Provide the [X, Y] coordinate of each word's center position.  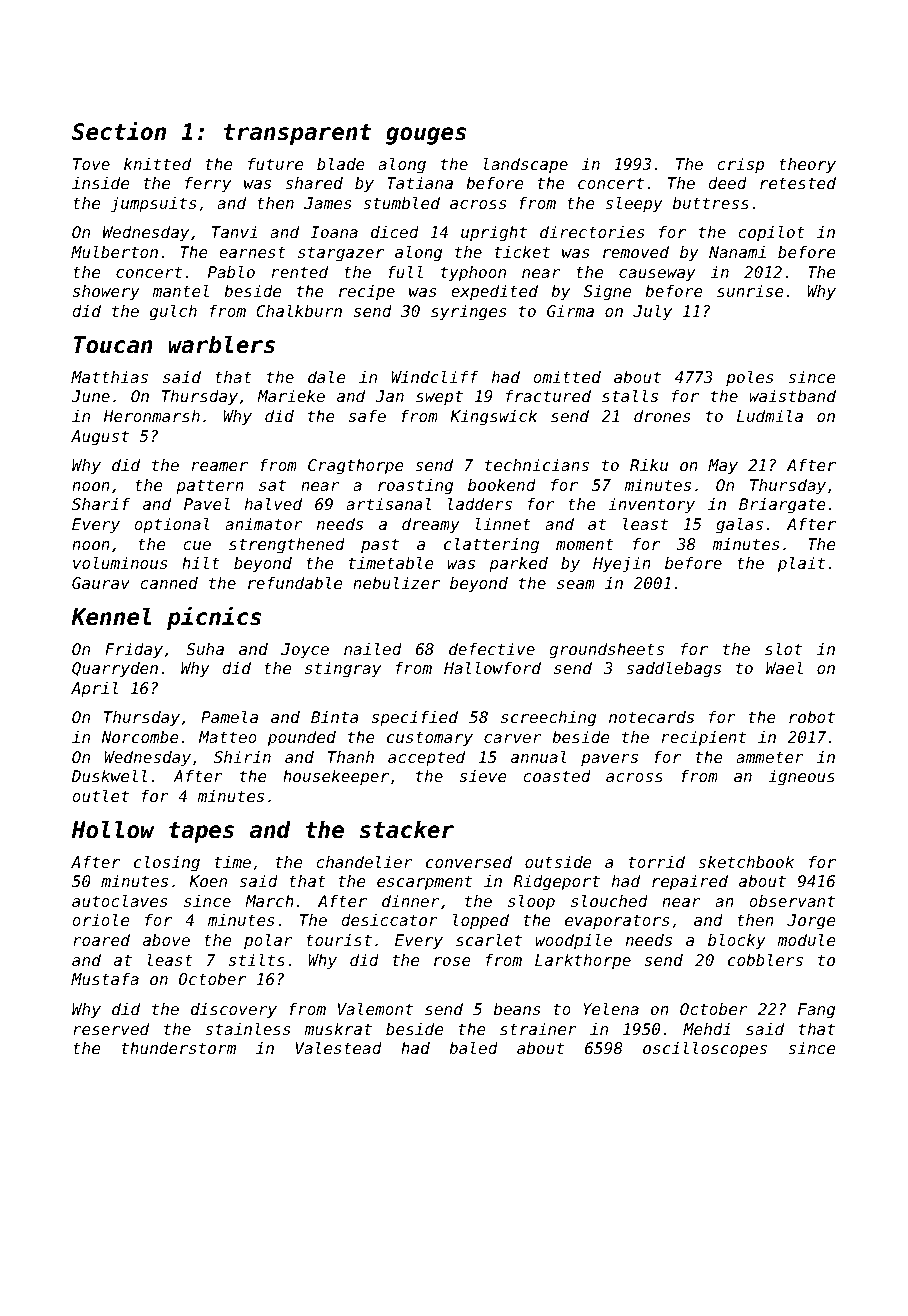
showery [106, 293]
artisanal [388, 503]
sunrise [750, 291]
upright [494, 234]
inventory [651, 506]
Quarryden [115, 670]
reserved [111, 1029]
